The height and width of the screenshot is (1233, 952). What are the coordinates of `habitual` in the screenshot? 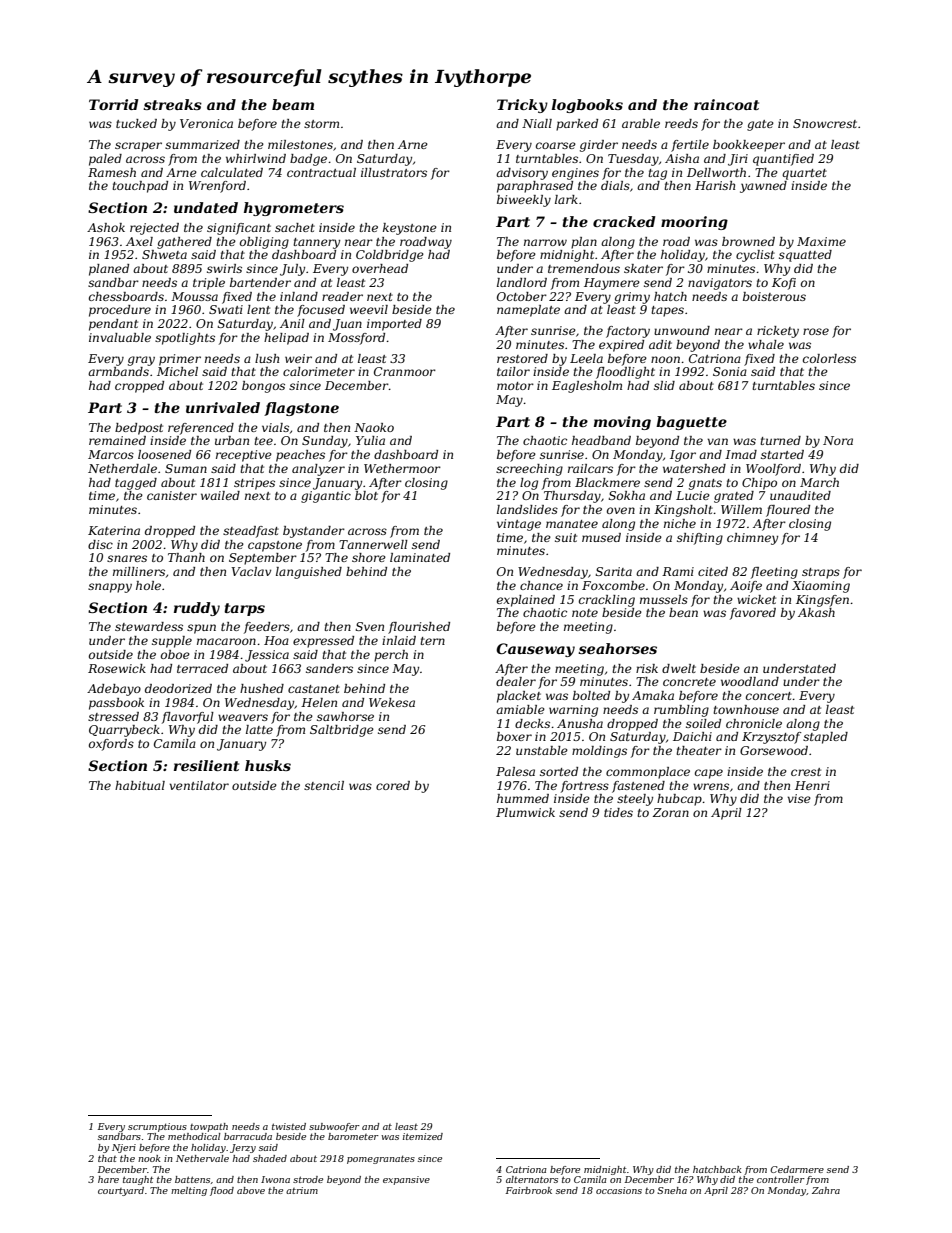 It's located at (140, 785).
